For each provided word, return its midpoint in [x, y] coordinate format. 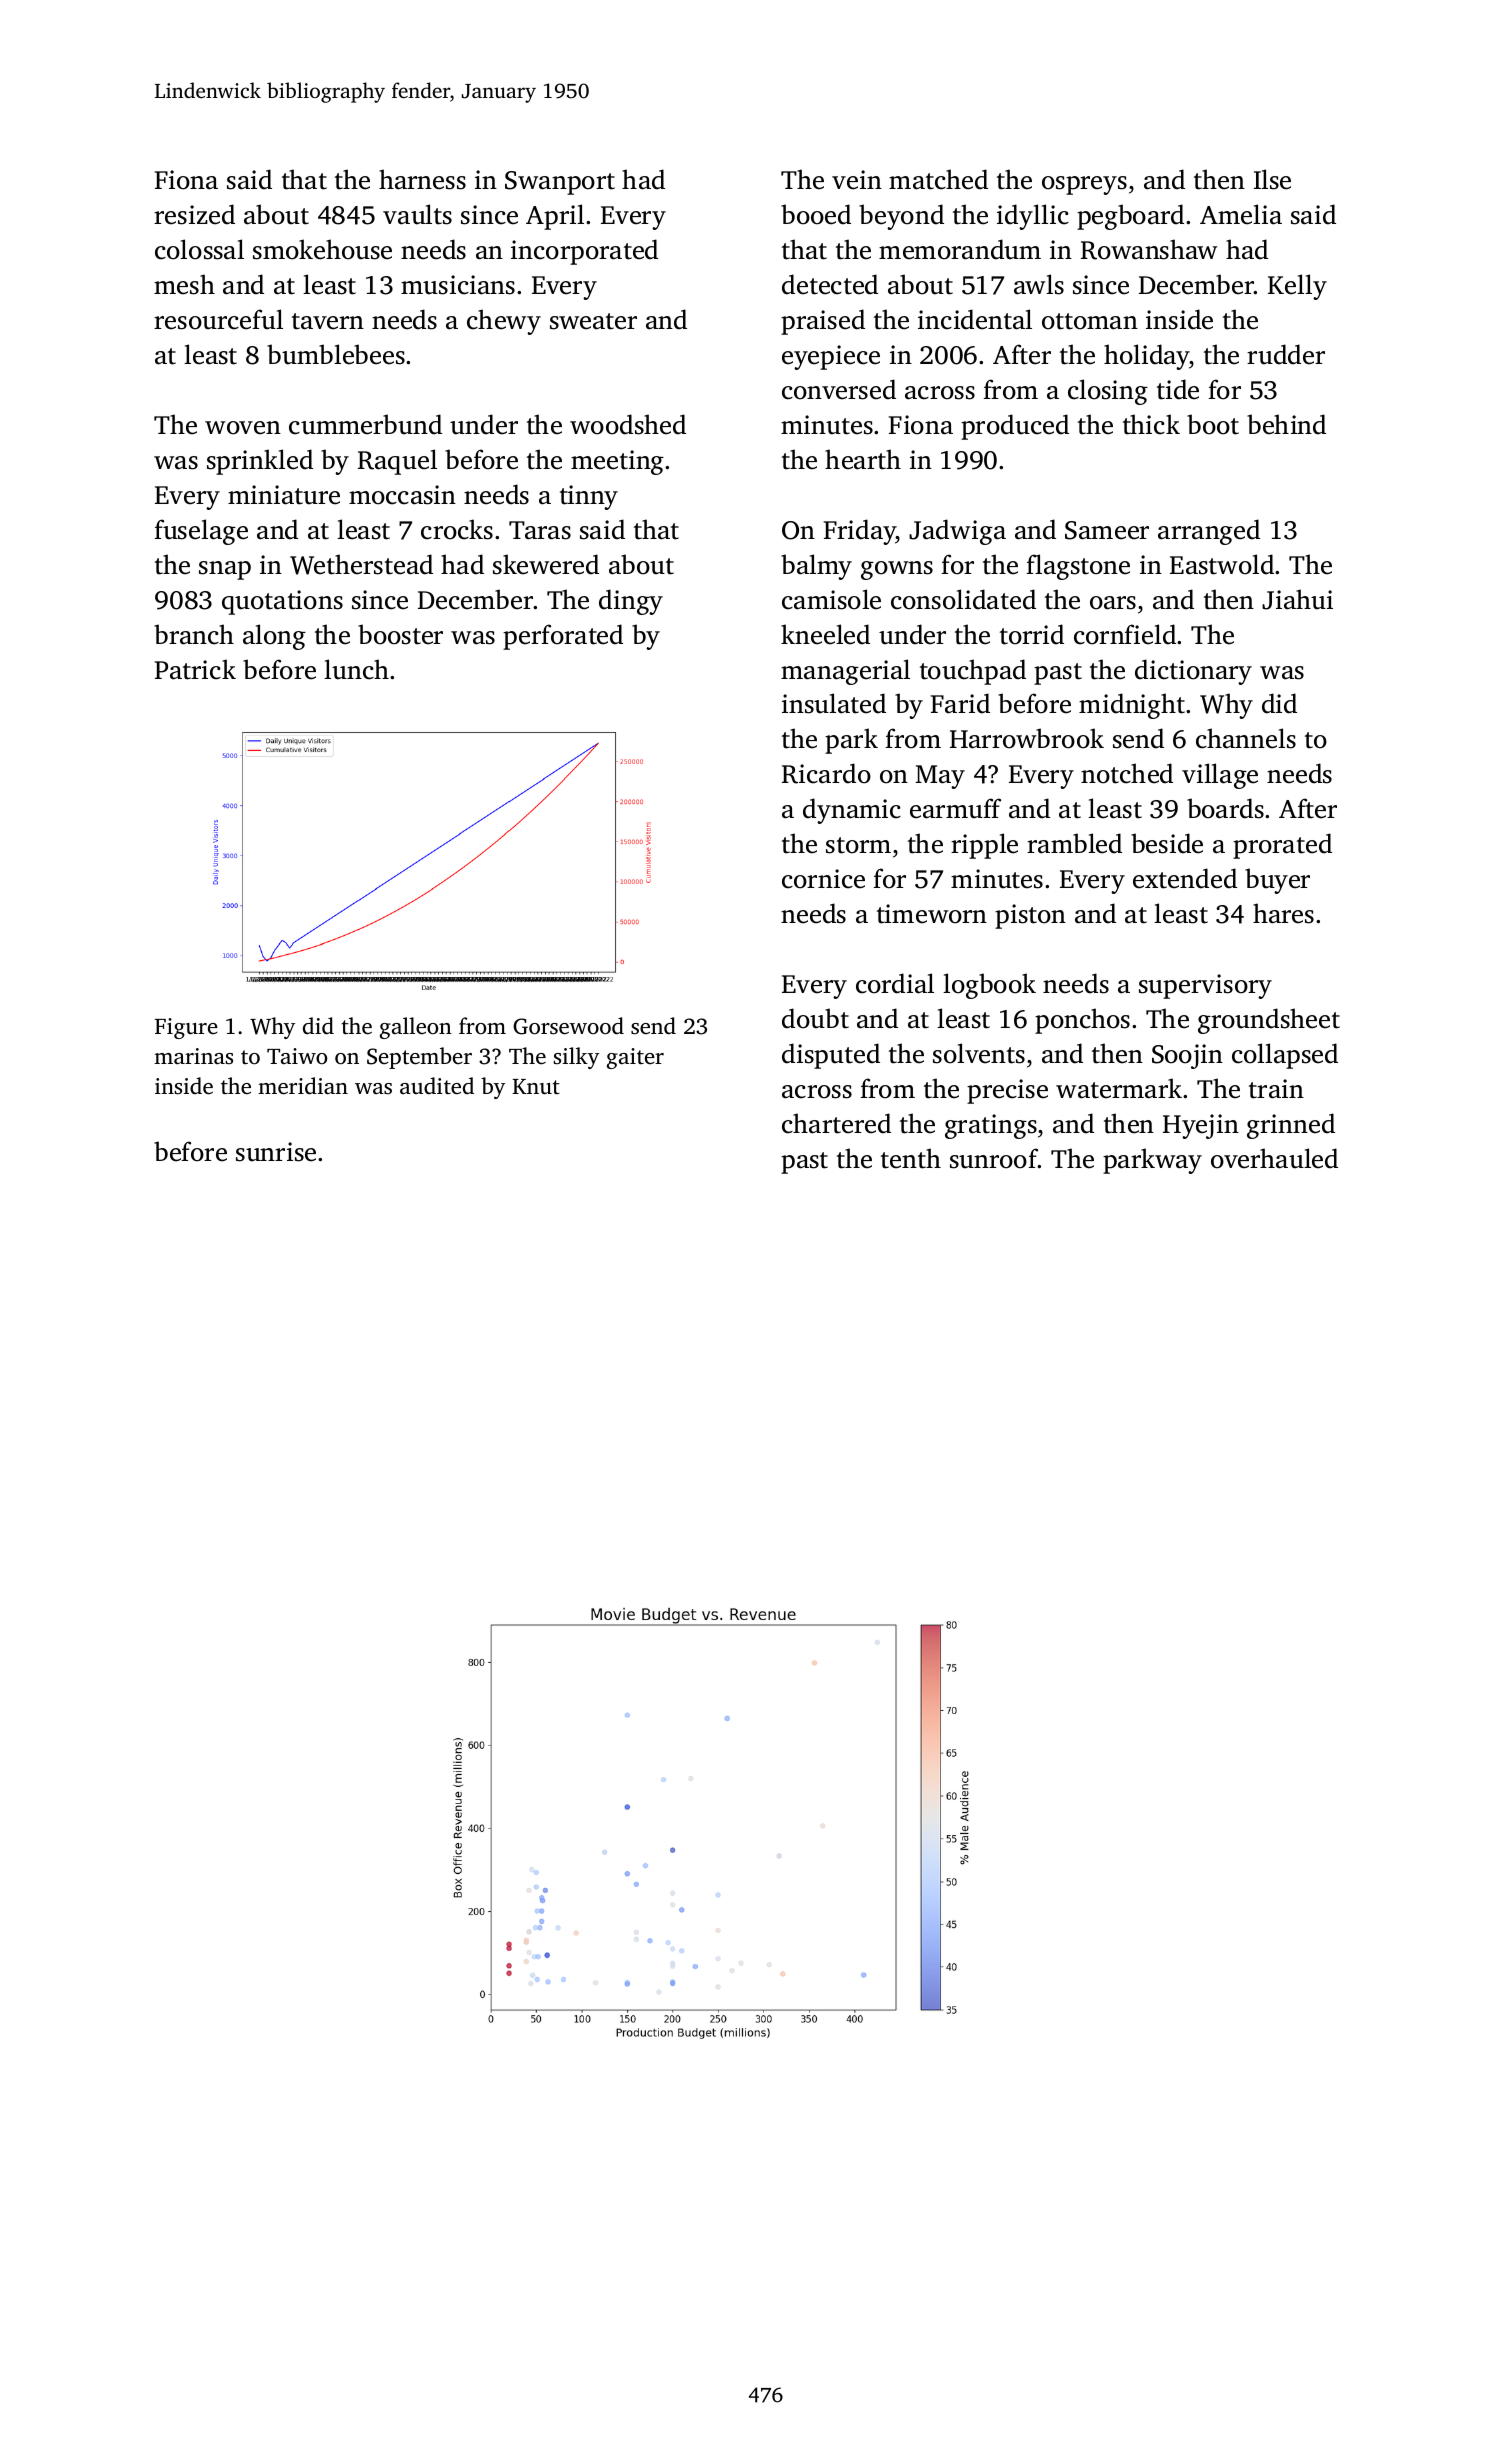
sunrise [276, 1152]
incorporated [584, 252]
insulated [834, 703]
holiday [1147, 357]
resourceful [218, 319]
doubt [815, 1018]
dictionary [1193, 672]
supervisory [1205, 986]
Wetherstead [361, 564]
